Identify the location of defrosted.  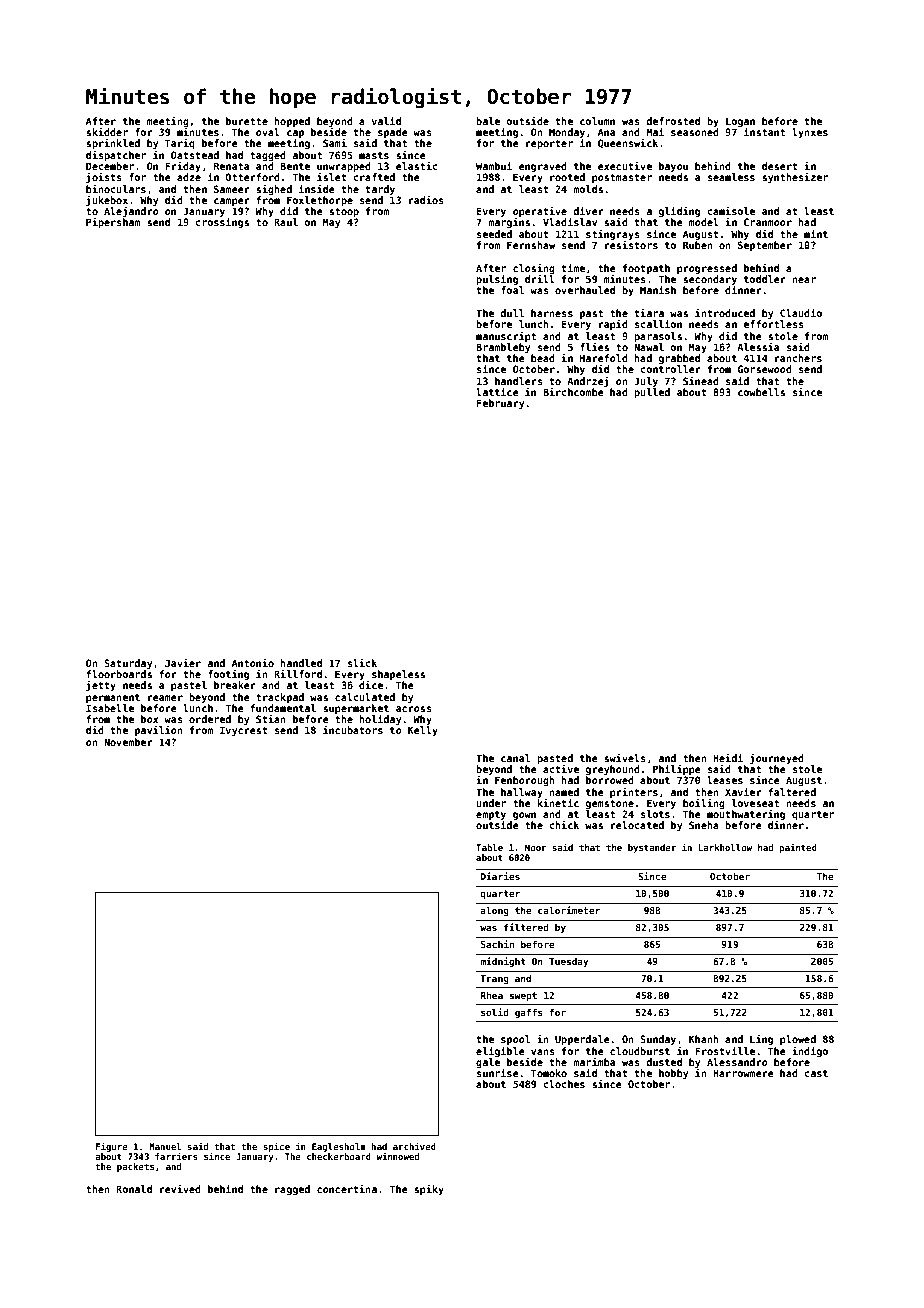
(673, 121).
